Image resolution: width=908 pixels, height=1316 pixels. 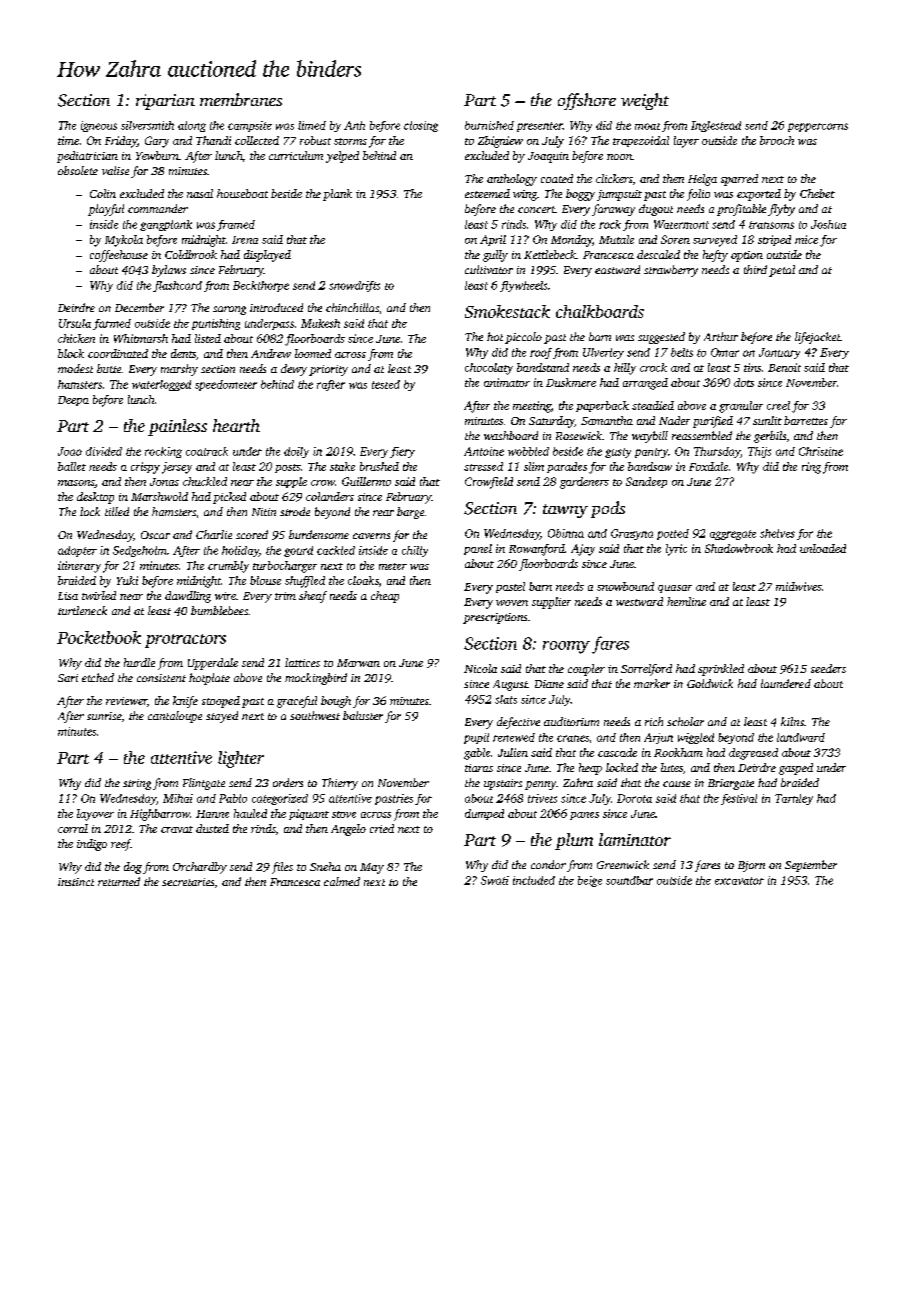 I want to click on riparian, so click(x=165, y=102).
